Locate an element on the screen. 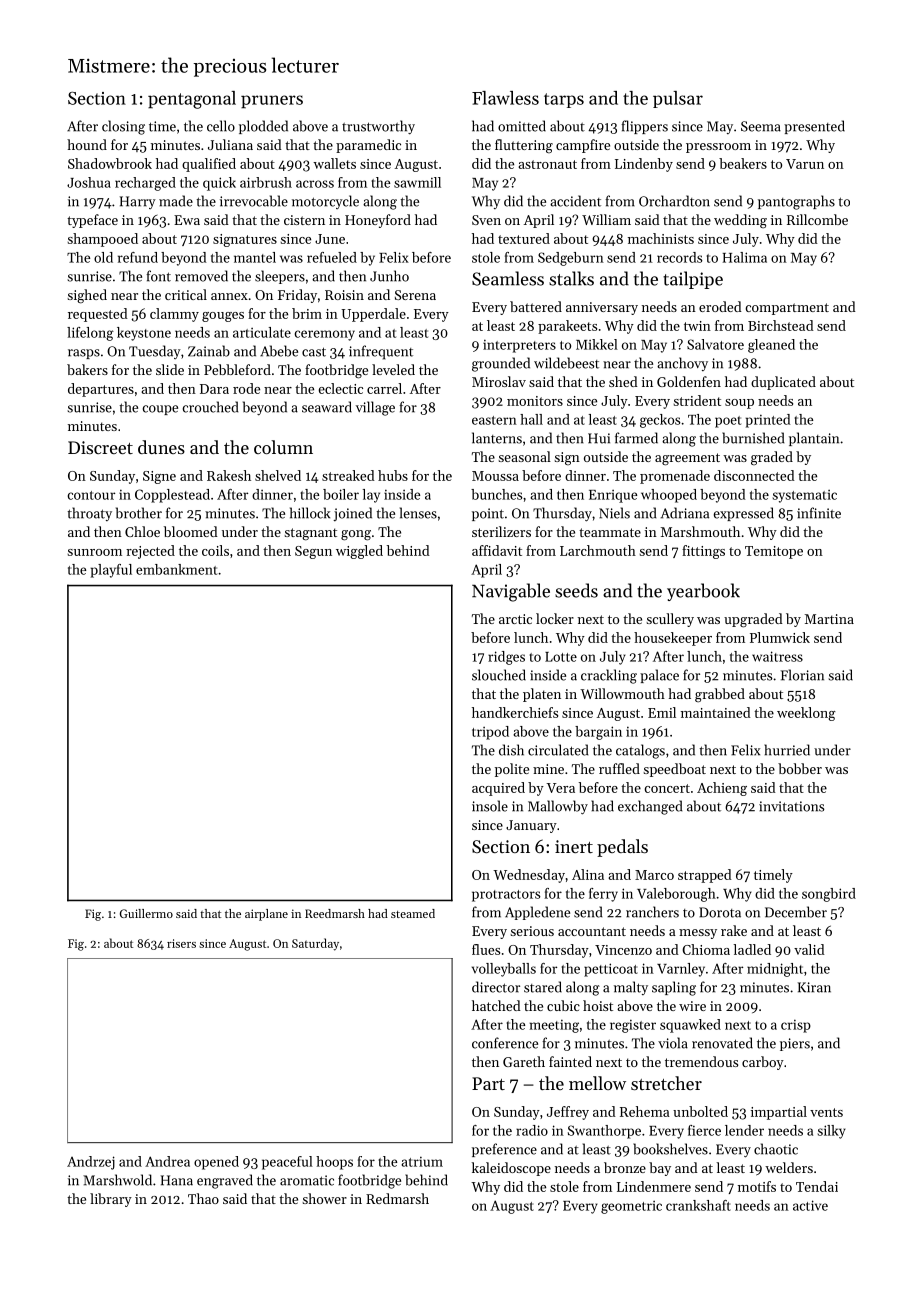  requested is located at coordinates (98, 315).
